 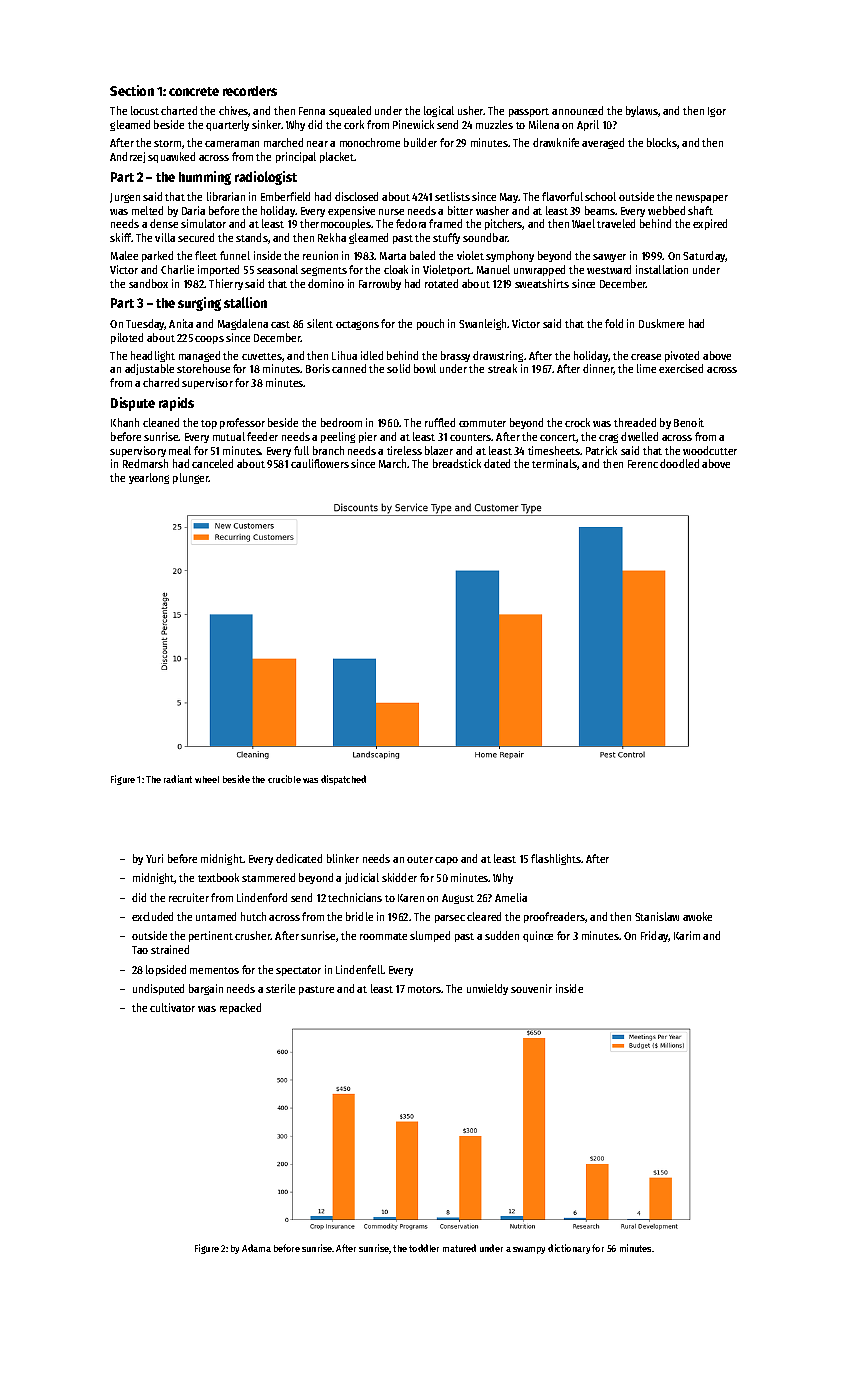 What do you see at coordinates (178, 779) in the document?
I see `radiant` at bounding box center [178, 779].
